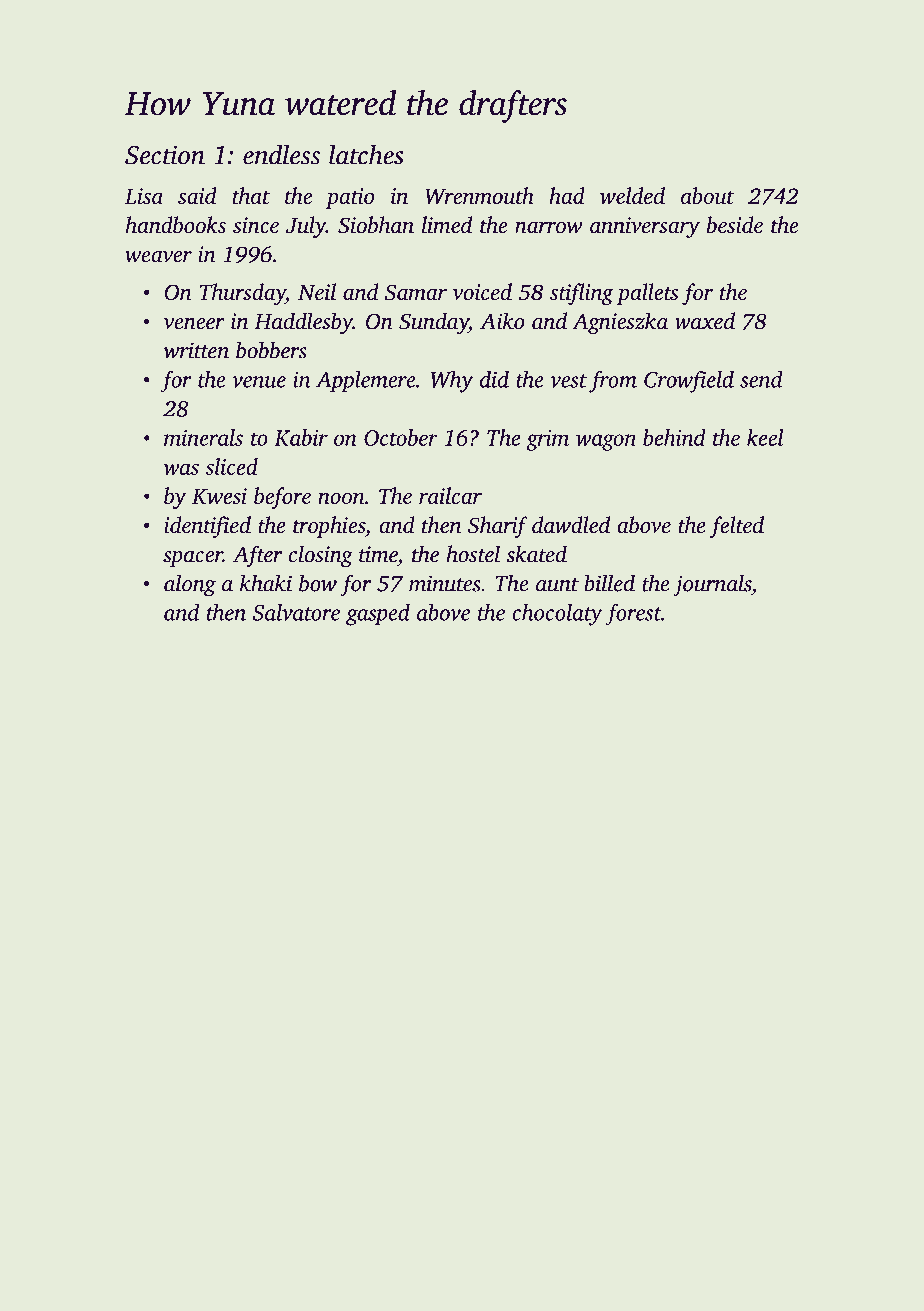  I want to click on skated, so click(536, 554).
